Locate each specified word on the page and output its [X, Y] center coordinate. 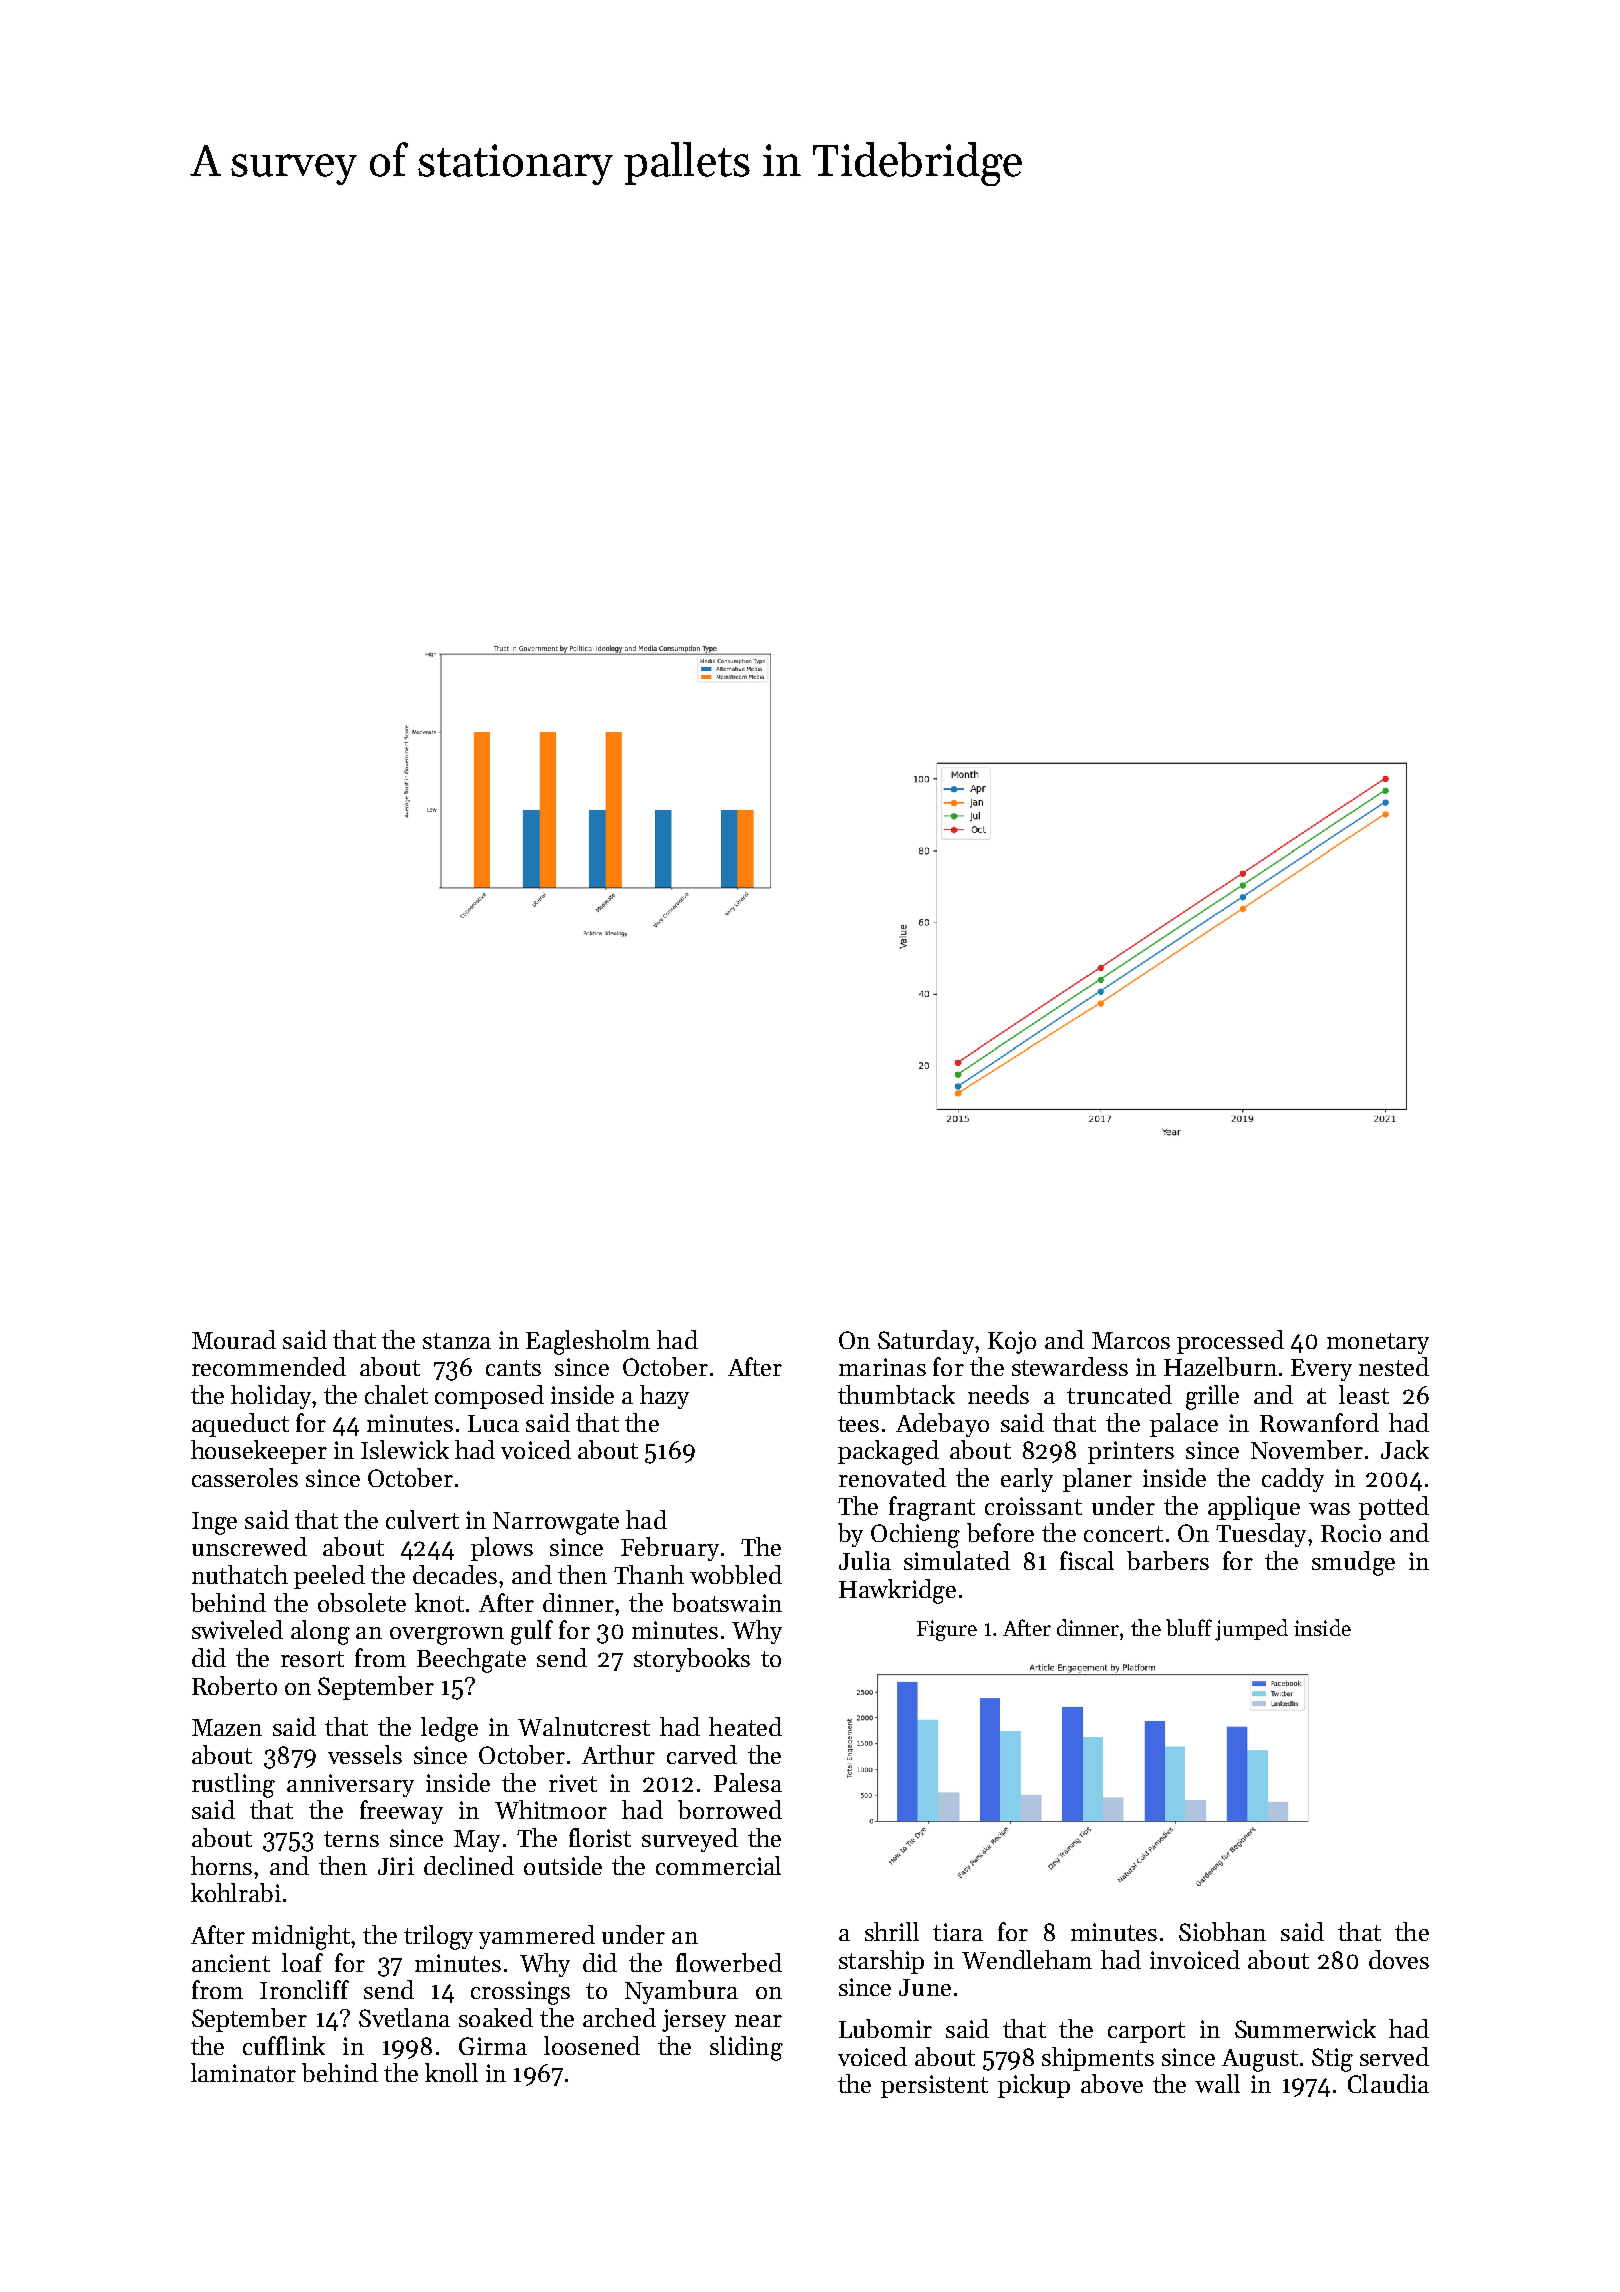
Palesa [748, 1782]
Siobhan [1222, 1931]
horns [221, 1865]
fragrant [932, 1508]
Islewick [405, 1449]
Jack [1405, 1449]
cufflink [284, 2045]
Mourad [234, 1339]
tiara [958, 1932]
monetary [1378, 1343]
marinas [882, 1367]
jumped [1251, 1630]
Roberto [234, 1685]
